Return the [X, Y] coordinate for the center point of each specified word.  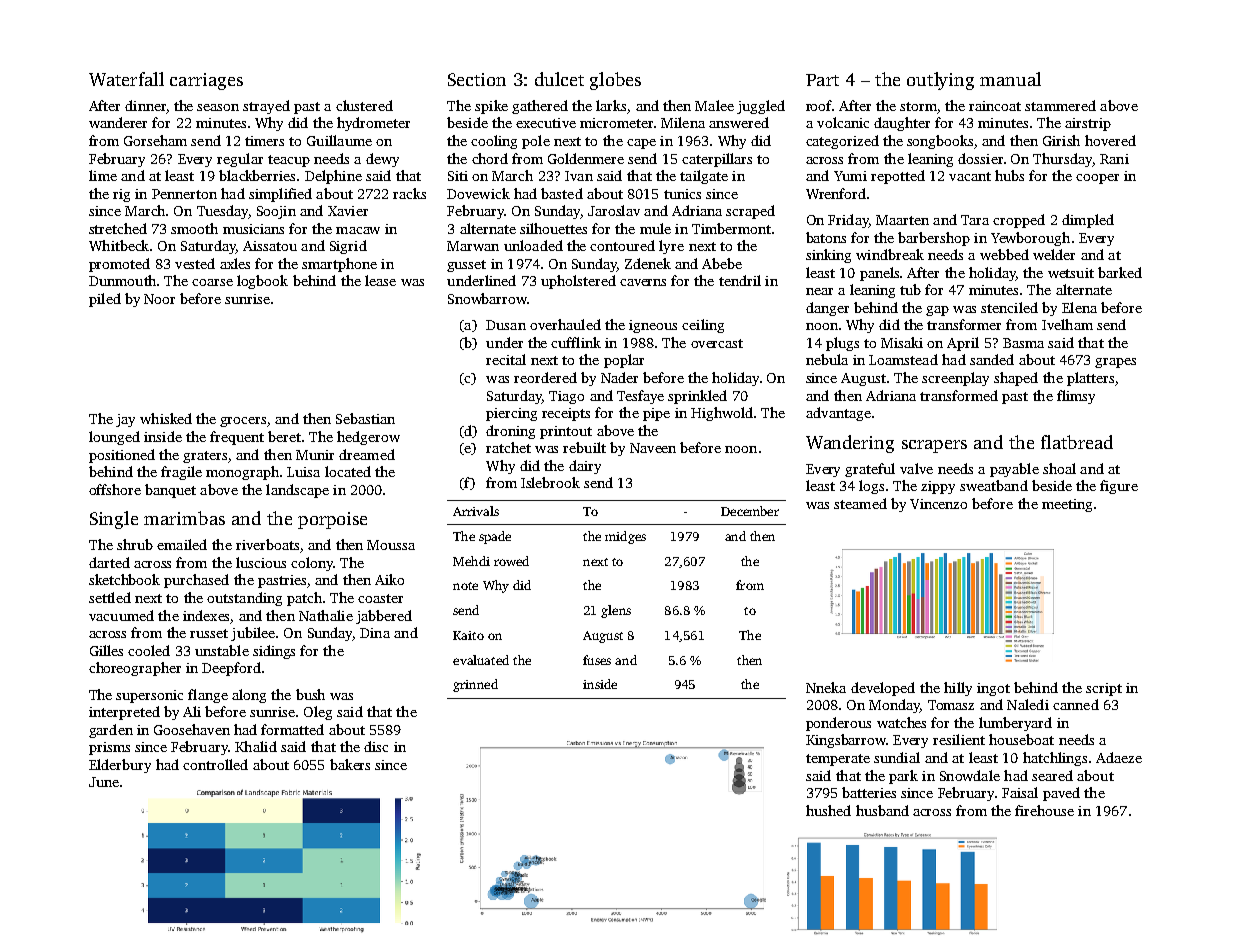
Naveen [653, 448]
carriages [206, 81]
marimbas [184, 518]
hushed [828, 810]
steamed [860, 503]
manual [1010, 79]
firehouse [1044, 810]
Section [477, 79]
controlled [215, 764]
